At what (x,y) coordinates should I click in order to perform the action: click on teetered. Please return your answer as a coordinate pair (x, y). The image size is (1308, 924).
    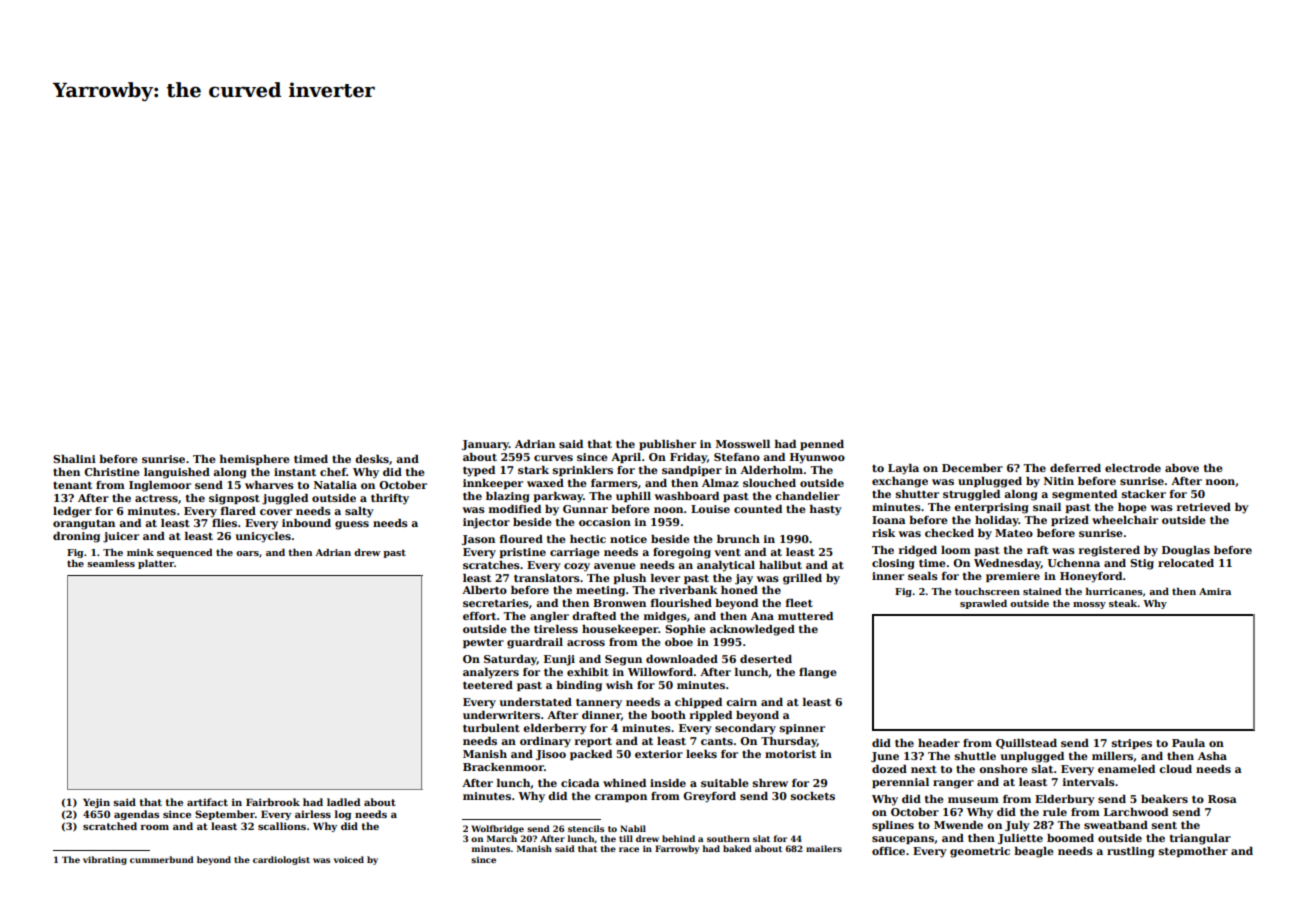
    Looking at the image, I should click on (488, 685).
